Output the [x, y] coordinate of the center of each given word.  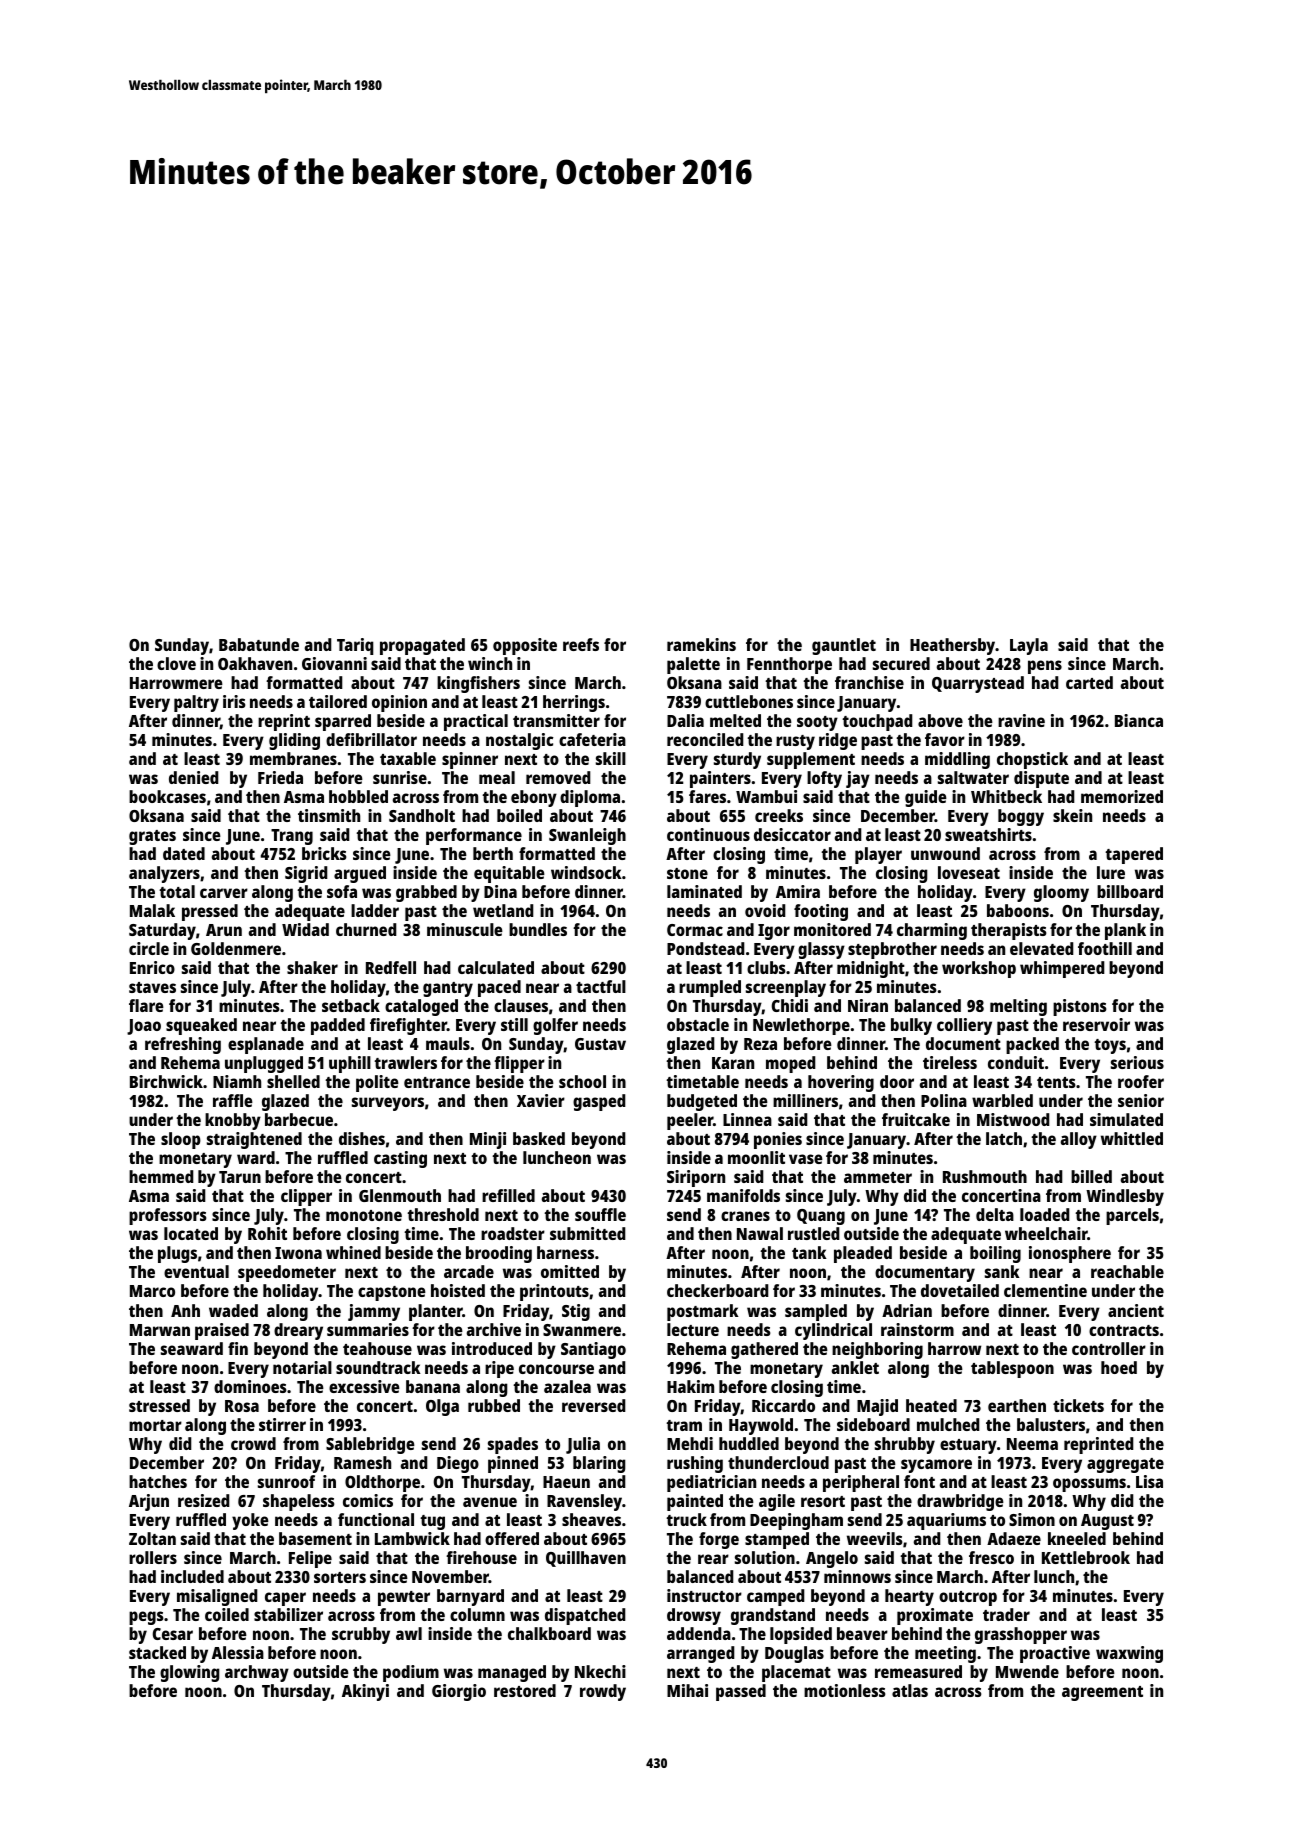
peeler [690, 1121]
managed [512, 1673]
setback [351, 1005]
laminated [704, 891]
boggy [1021, 817]
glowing [190, 1673]
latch [1004, 1138]
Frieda [280, 777]
